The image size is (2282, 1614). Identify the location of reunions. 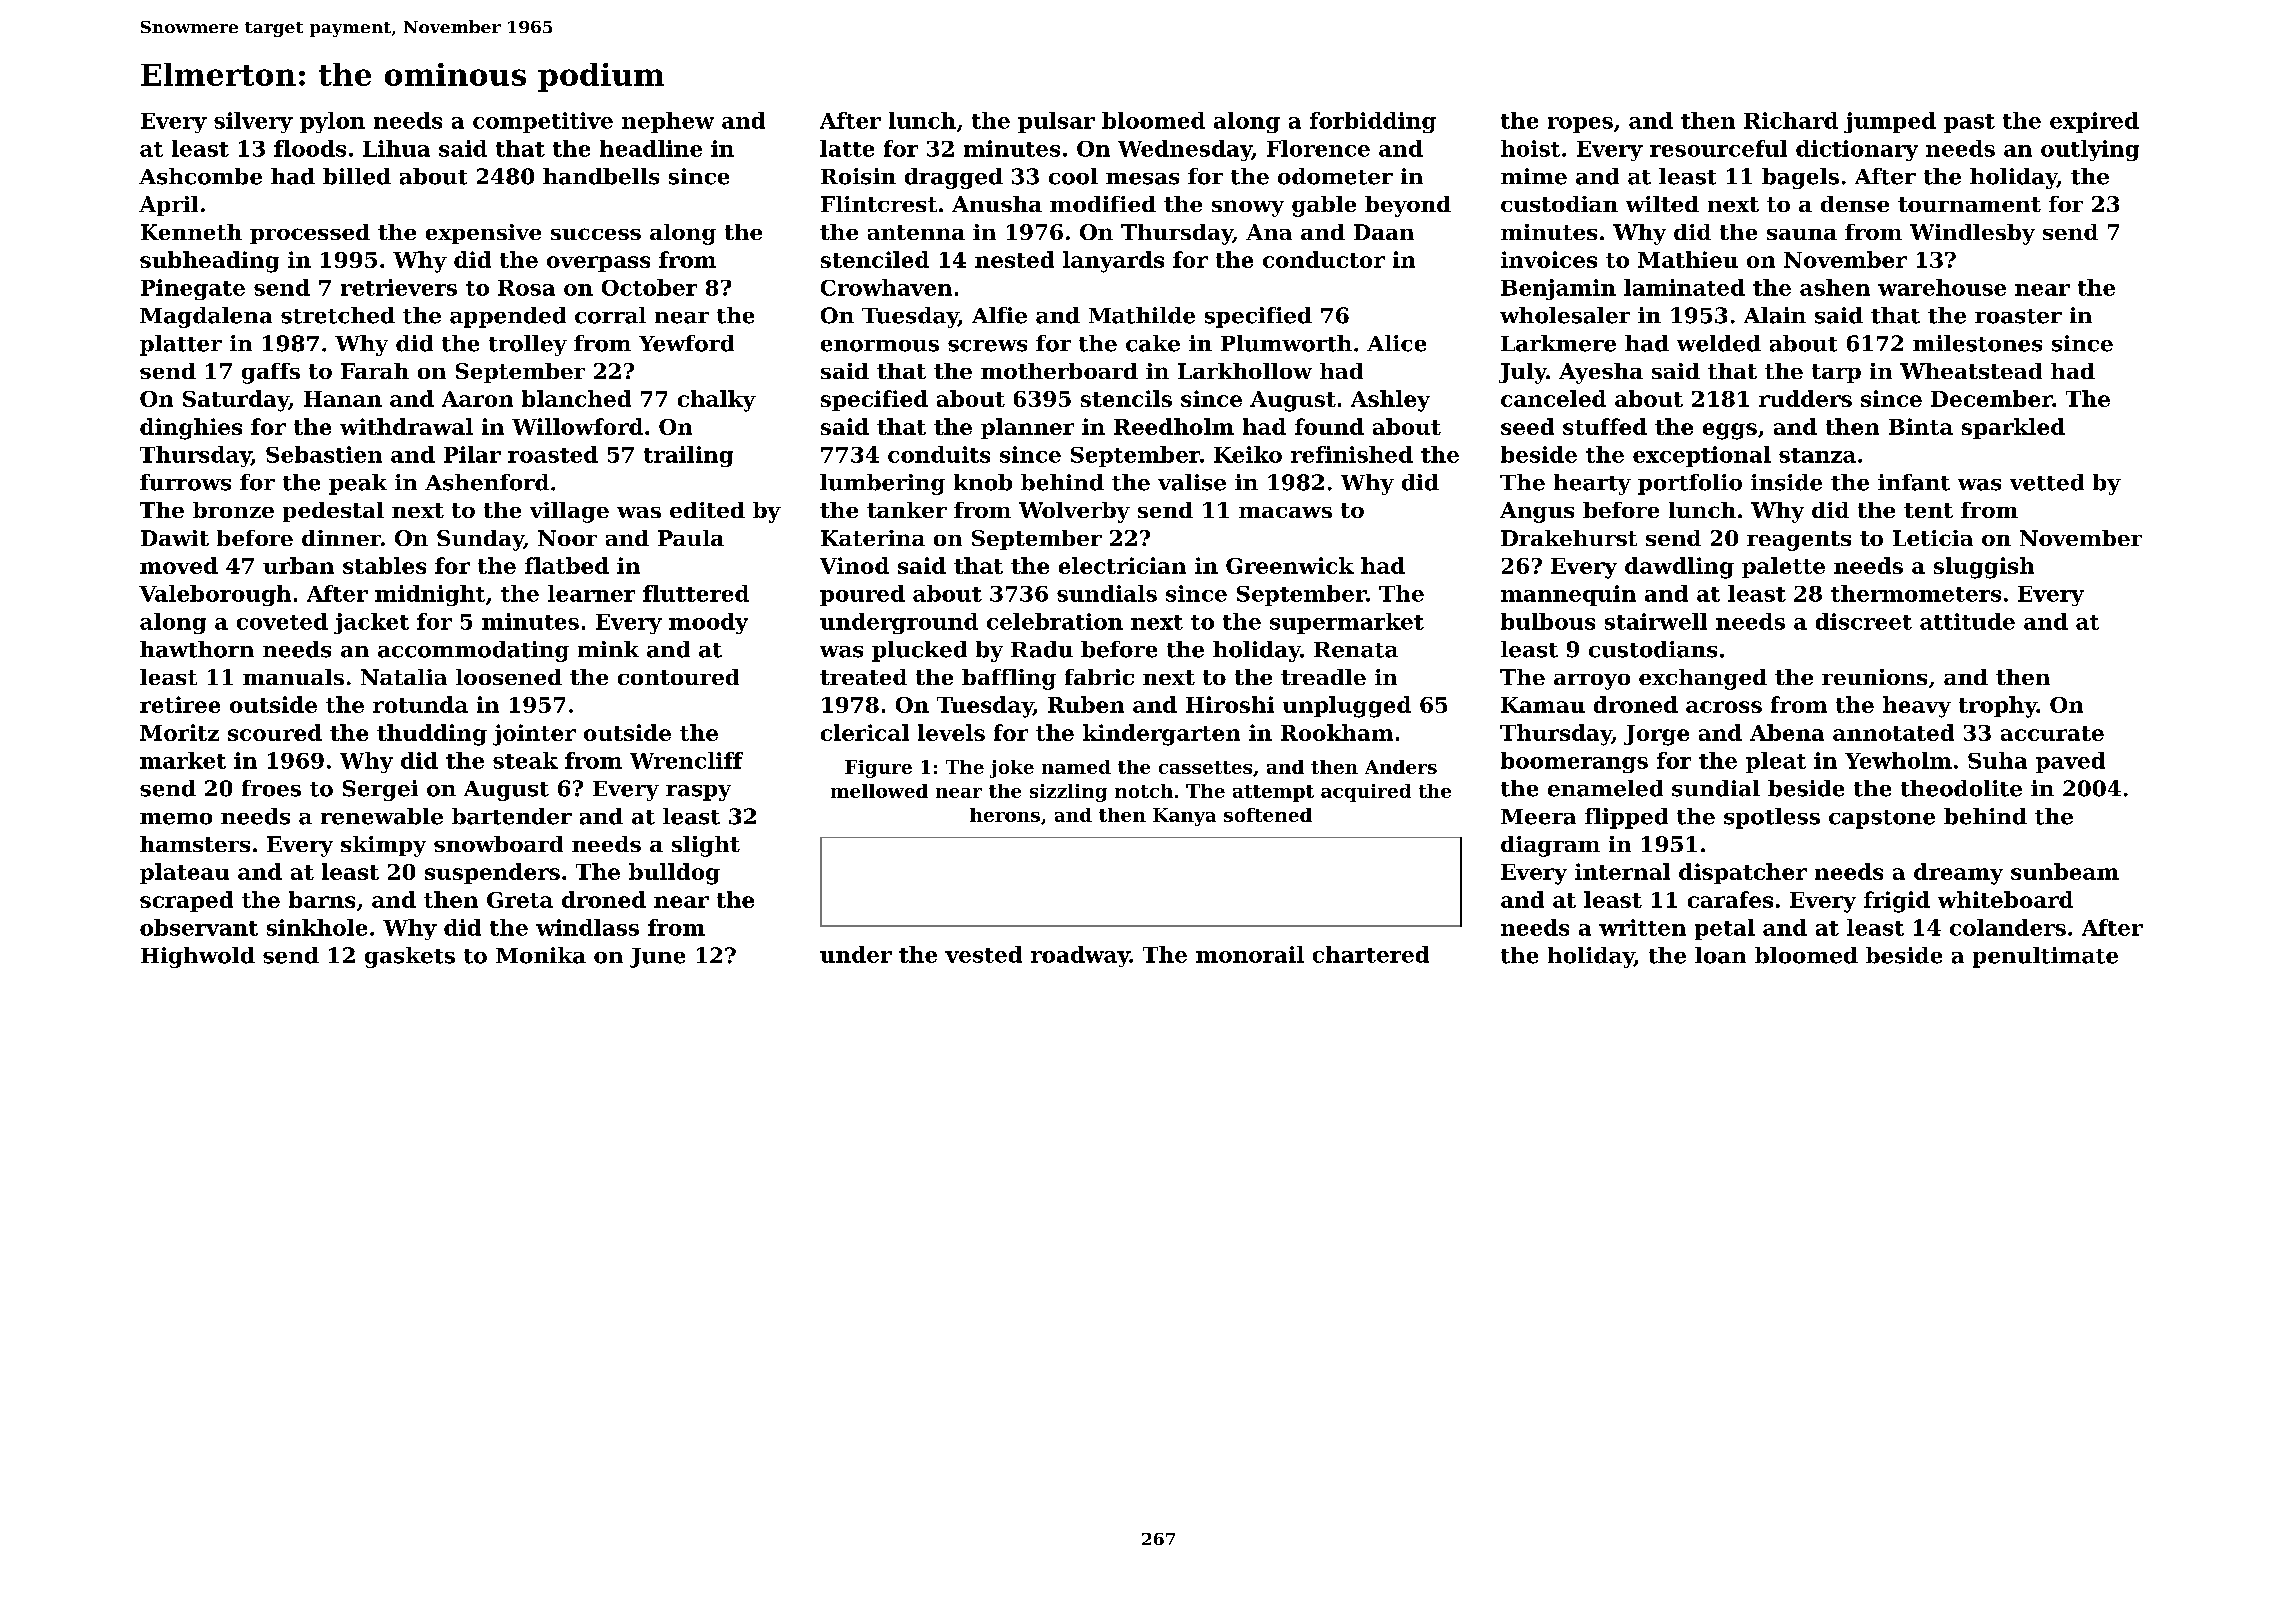
(1874, 677).
